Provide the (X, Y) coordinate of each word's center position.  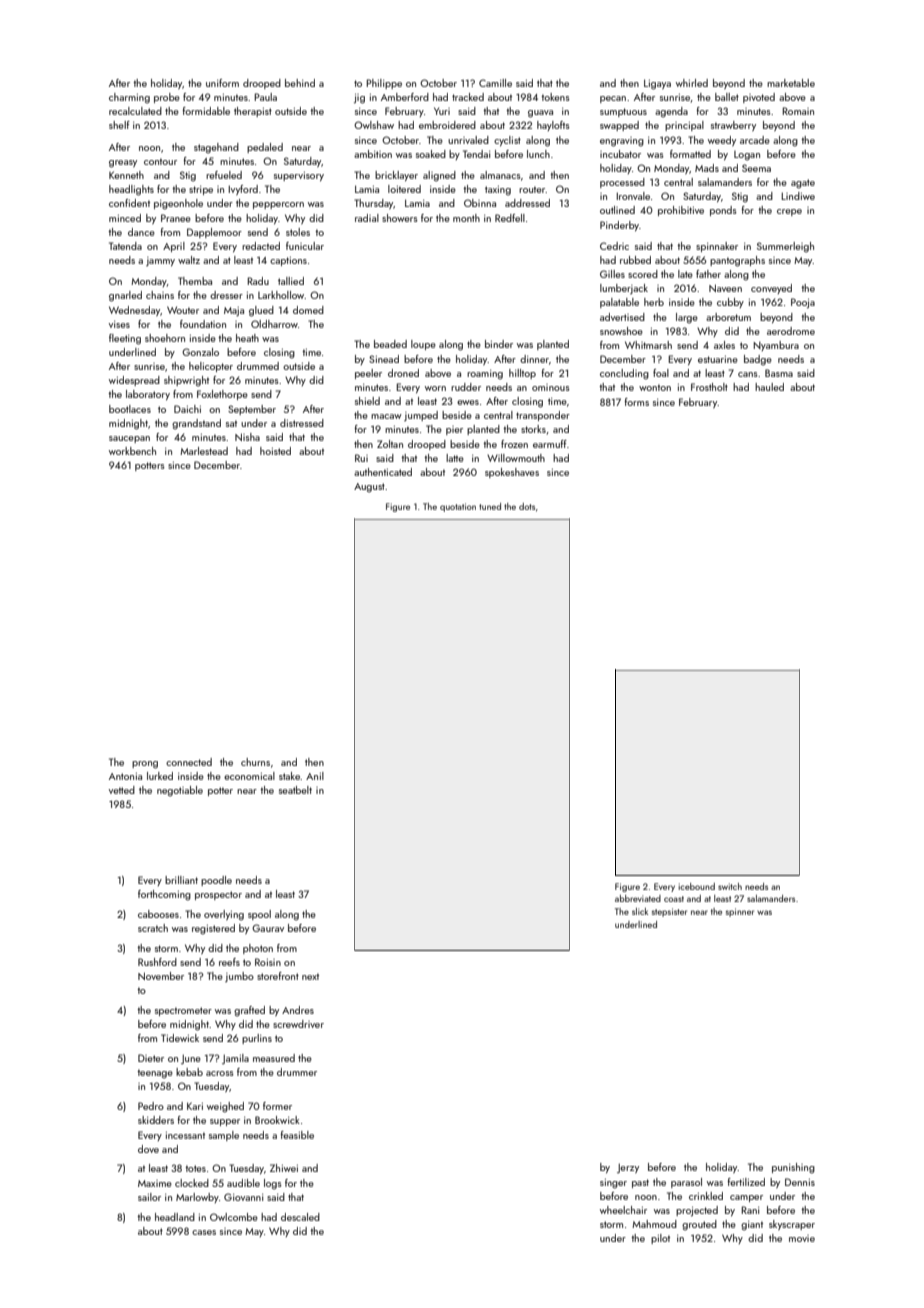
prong (145, 765)
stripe (201, 190)
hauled (769, 387)
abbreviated (638, 898)
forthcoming (164, 895)
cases (204, 1232)
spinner (740, 912)
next (310, 976)
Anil (315, 776)
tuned (490, 506)
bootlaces (130, 409)
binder (499, 344)
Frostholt (709, 387)
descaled (300, 1217)
